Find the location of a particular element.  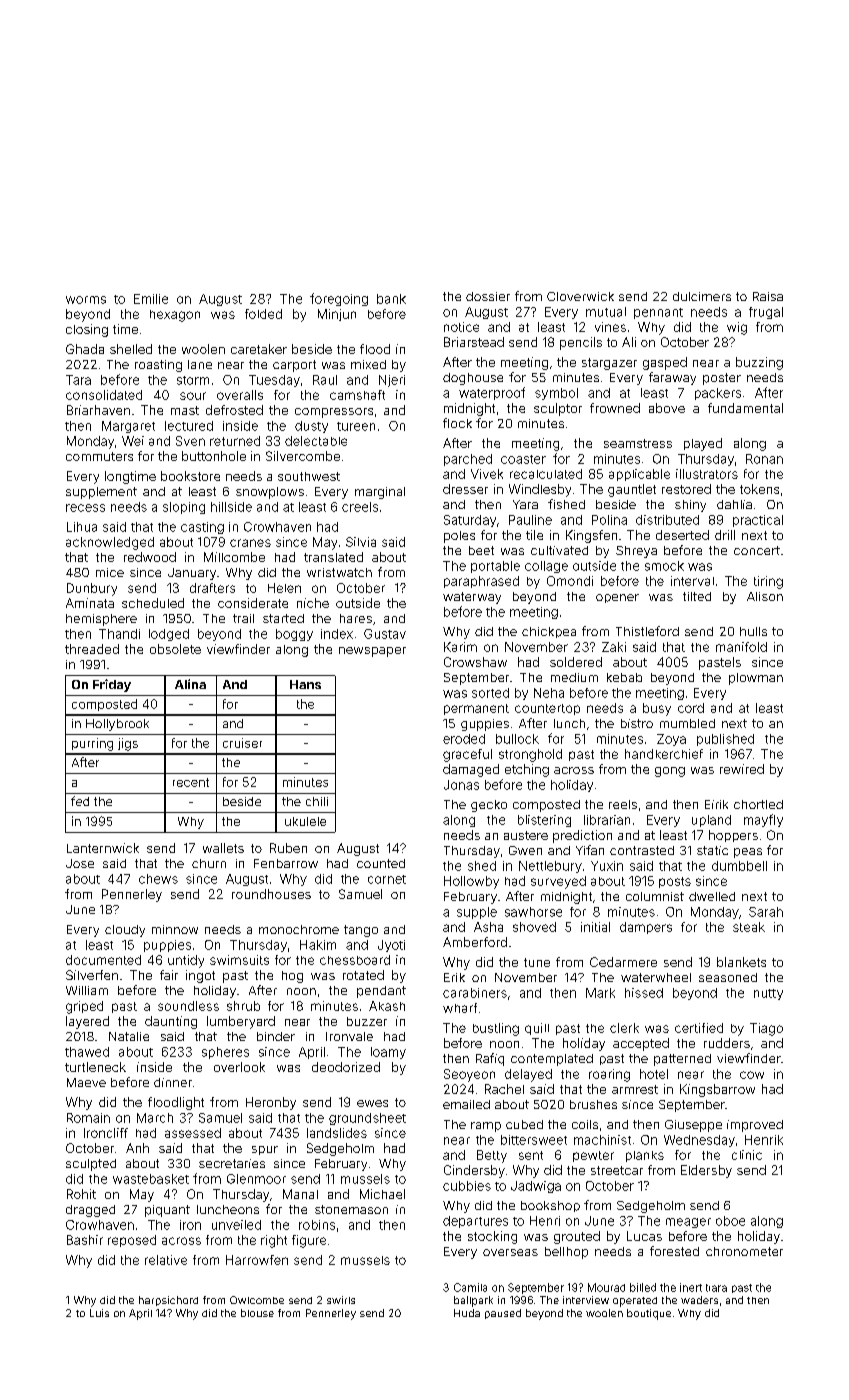

medium is located at coordinates (574, 677).
